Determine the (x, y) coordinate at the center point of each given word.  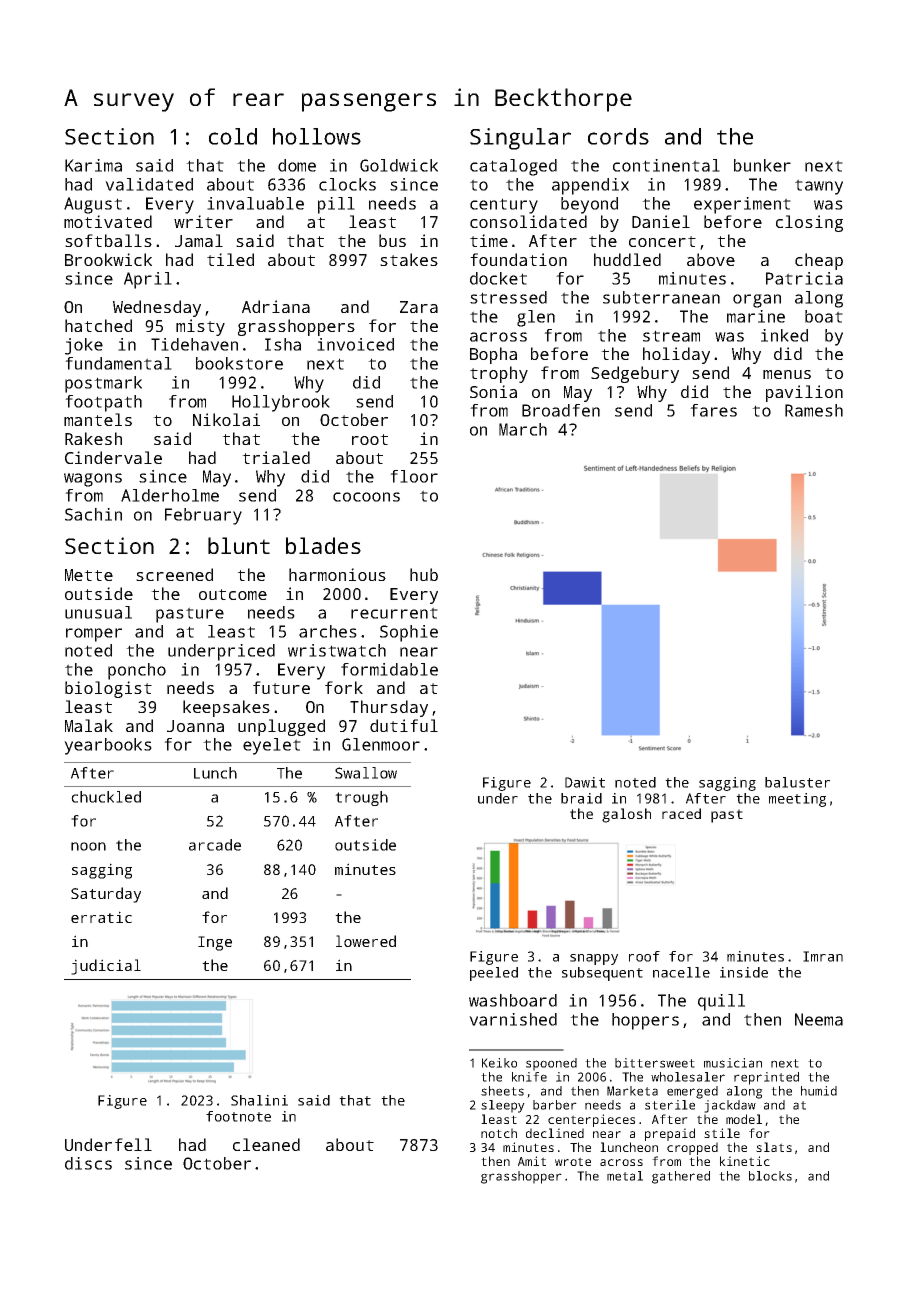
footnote (238, 1116)
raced (681, 813)
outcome (233, 594)
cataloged (513, 167)
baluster (797, 782)
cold (233, 136)
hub (424, 574)
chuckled (106, 797)
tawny (819, 187)
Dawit (585, 782)
